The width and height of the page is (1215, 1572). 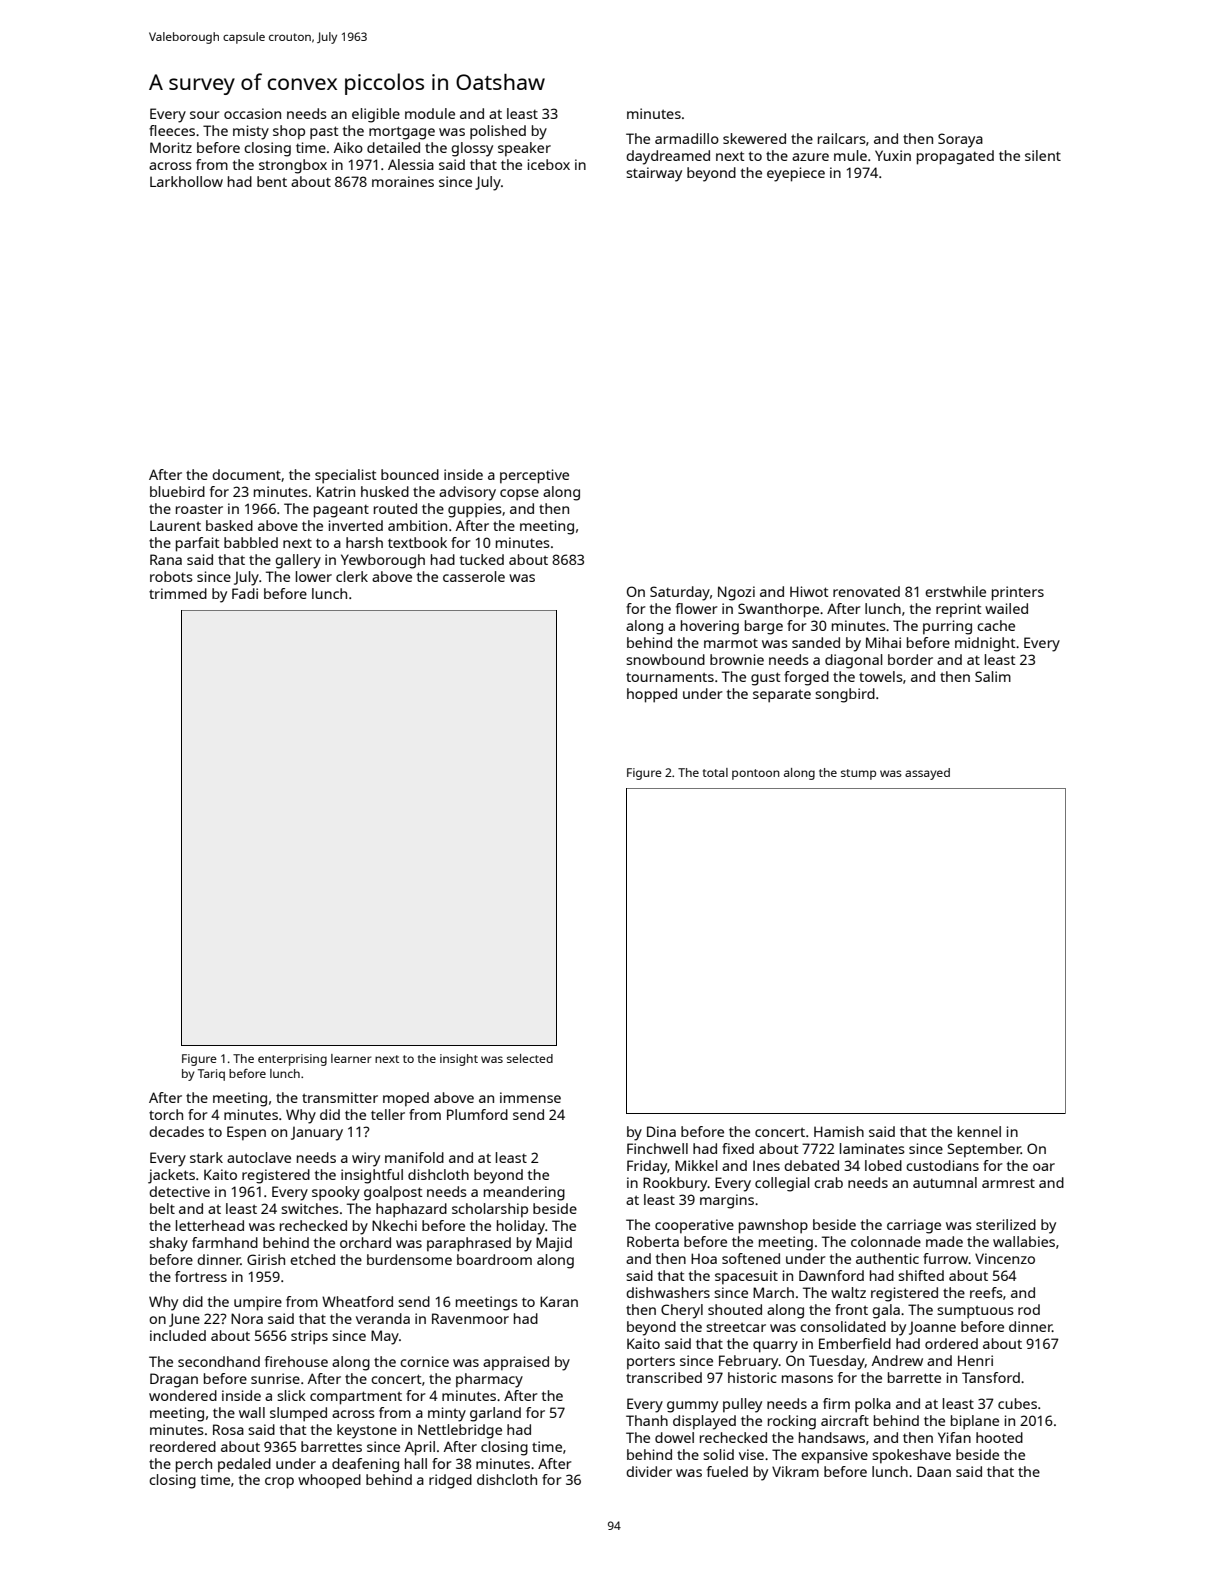 What do you see at coordinates (178, 593) in the page?
I see `trimmed` at bounding box center [178, 593].
